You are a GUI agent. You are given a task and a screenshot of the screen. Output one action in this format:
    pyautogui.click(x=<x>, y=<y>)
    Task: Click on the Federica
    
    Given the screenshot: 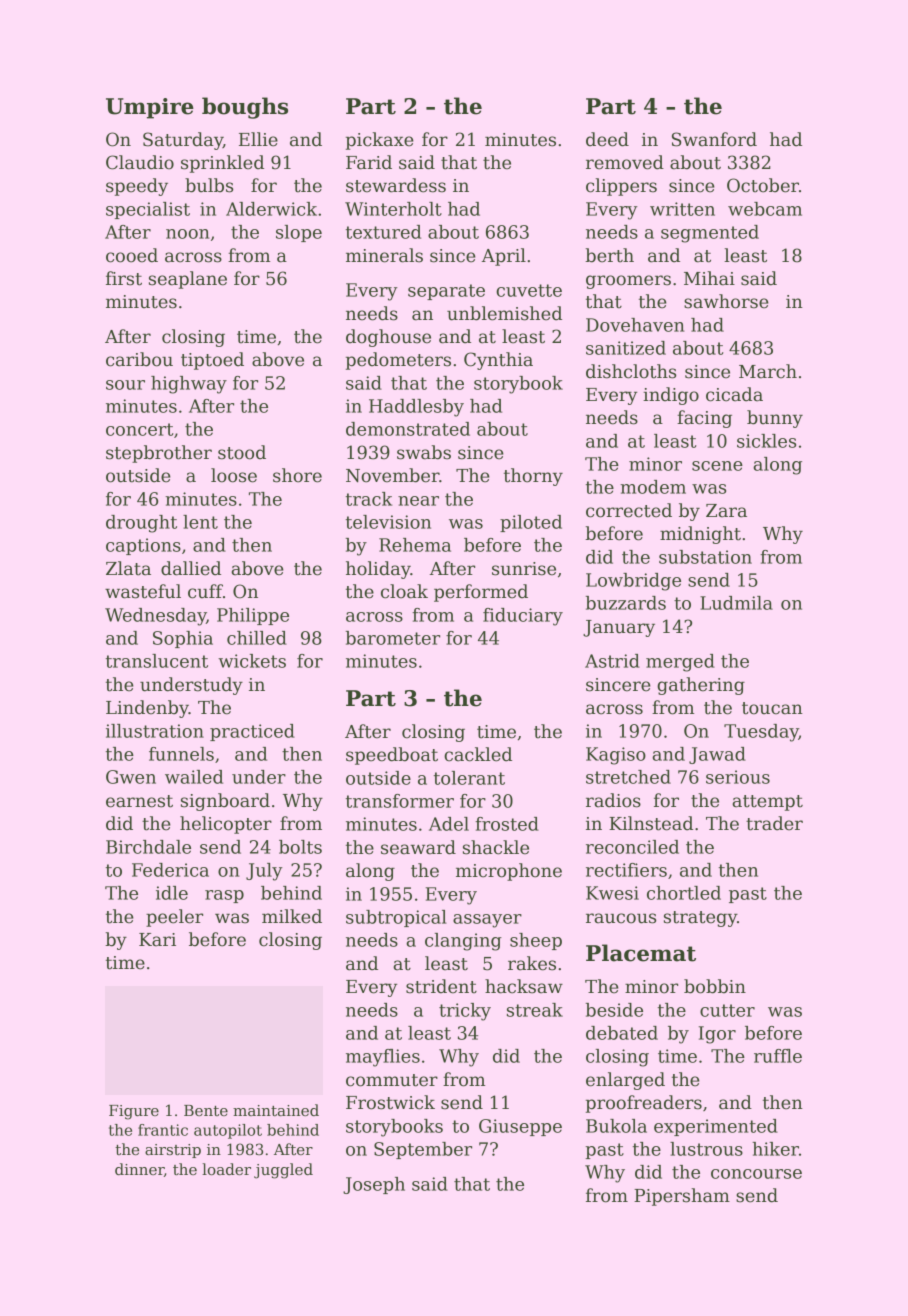 What is the action you would take?
    pyautogui.click(x=170, y=870)
